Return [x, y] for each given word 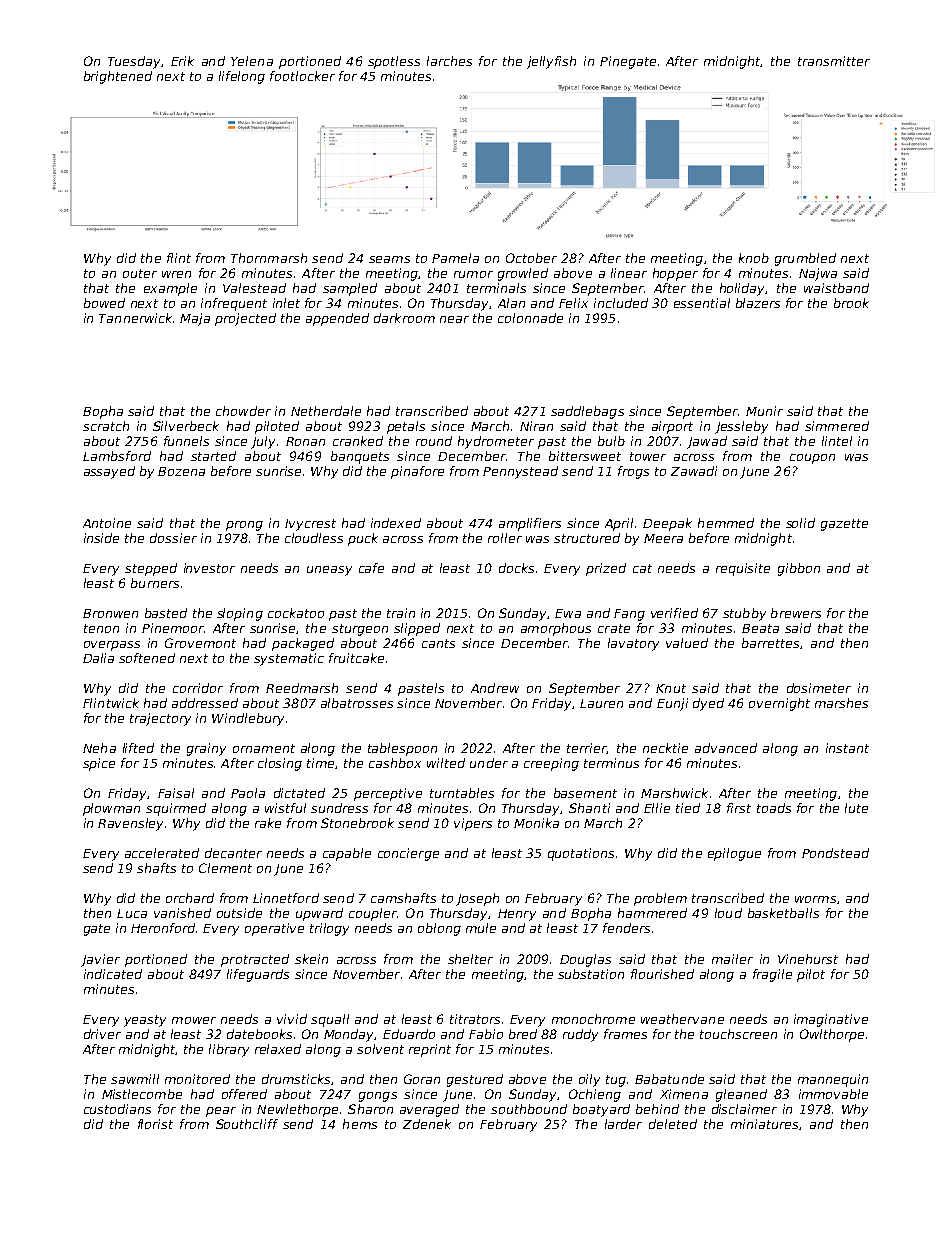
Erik [182, 61]
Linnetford [286, 898]
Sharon [370, 1109]
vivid [292, 1019]
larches [449, 61]
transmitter [834, 61]
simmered [837, 426]
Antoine [107, 523]
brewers [796, 613]
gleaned [741, 1095]
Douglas [585, 960]
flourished [662, 974]
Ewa [568, 613]
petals [406, 427]
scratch [106, 426]
